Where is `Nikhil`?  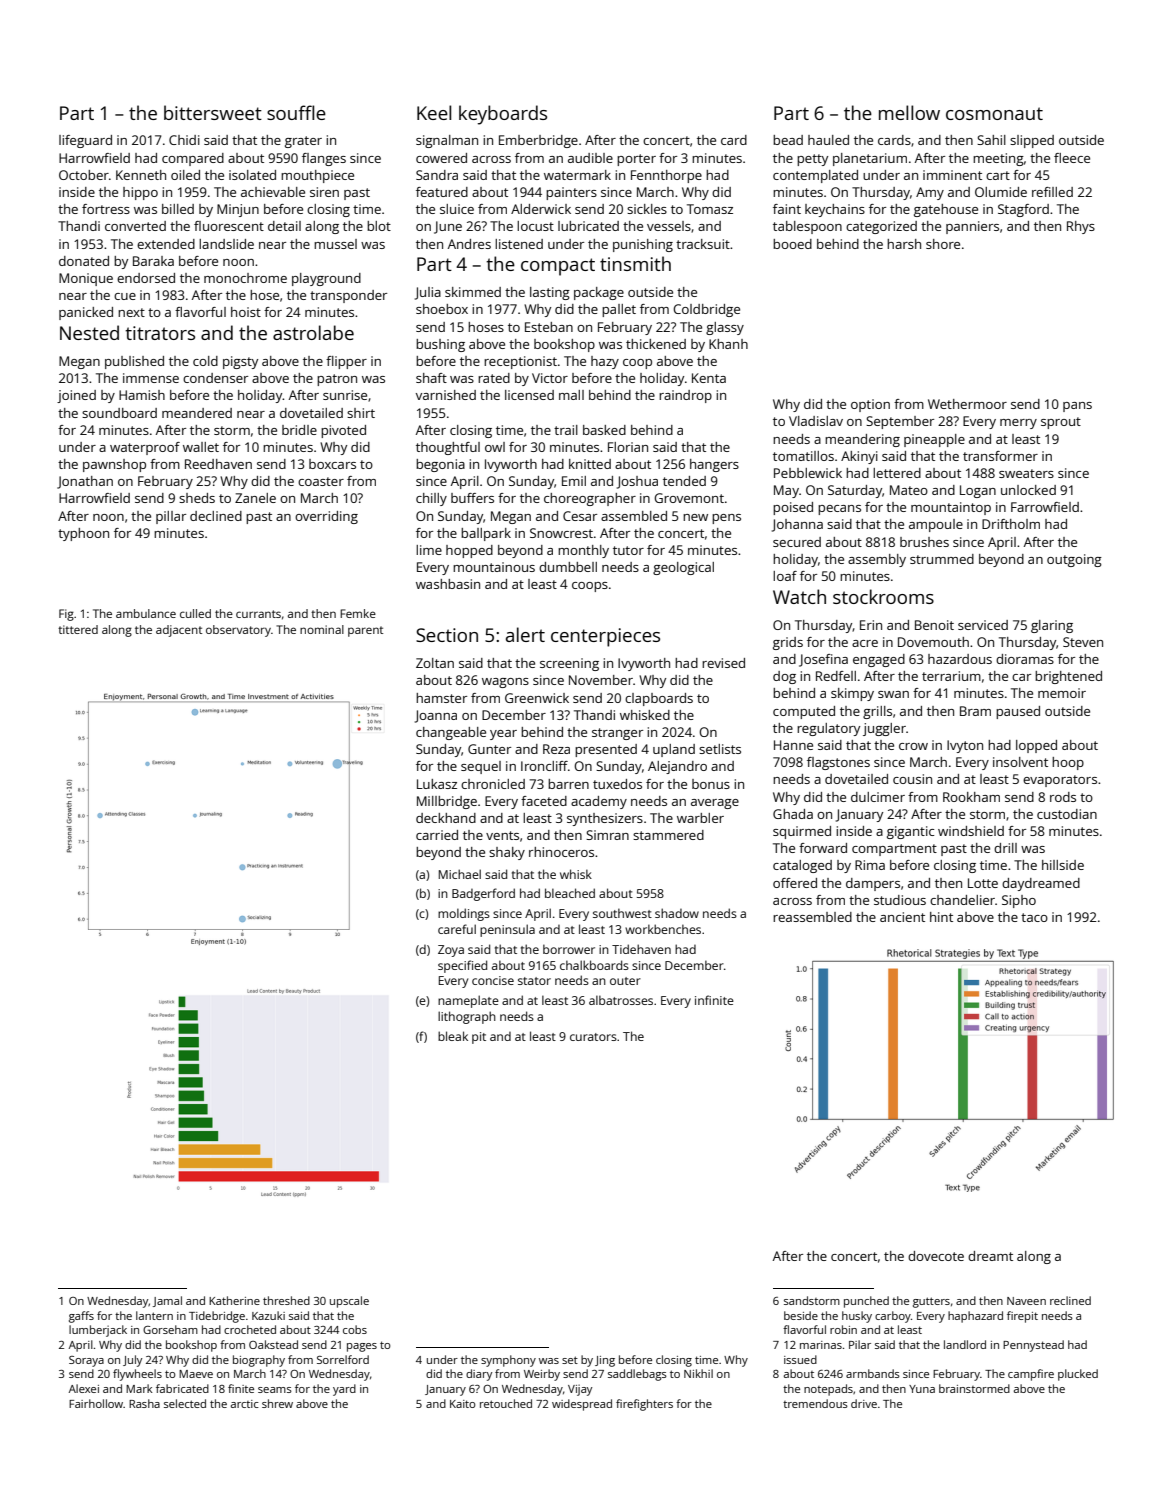 Nikhil is located at coordinates (698, 1373).
